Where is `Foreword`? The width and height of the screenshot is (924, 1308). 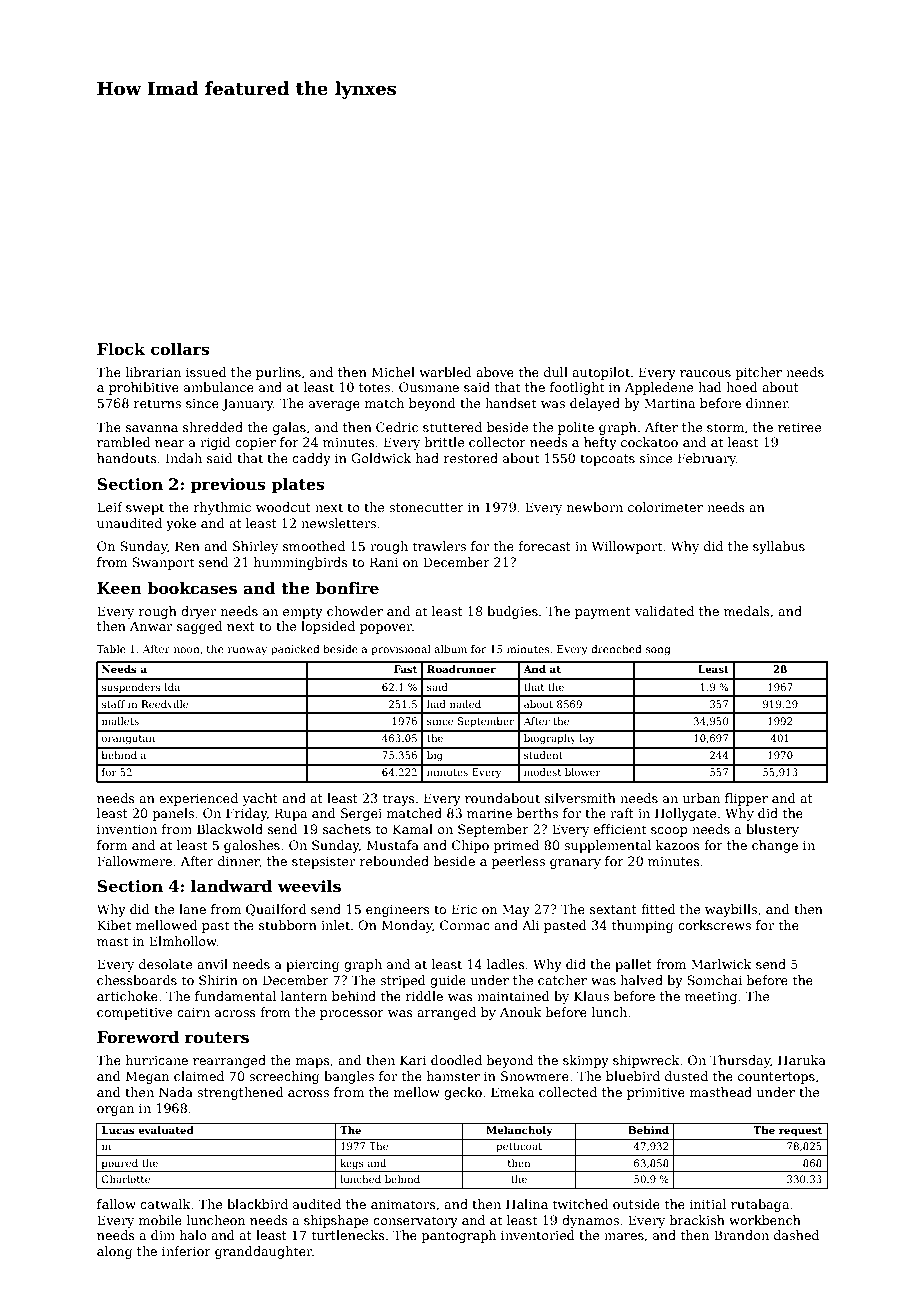
Foreword is located at coordinates (138, 1037).
